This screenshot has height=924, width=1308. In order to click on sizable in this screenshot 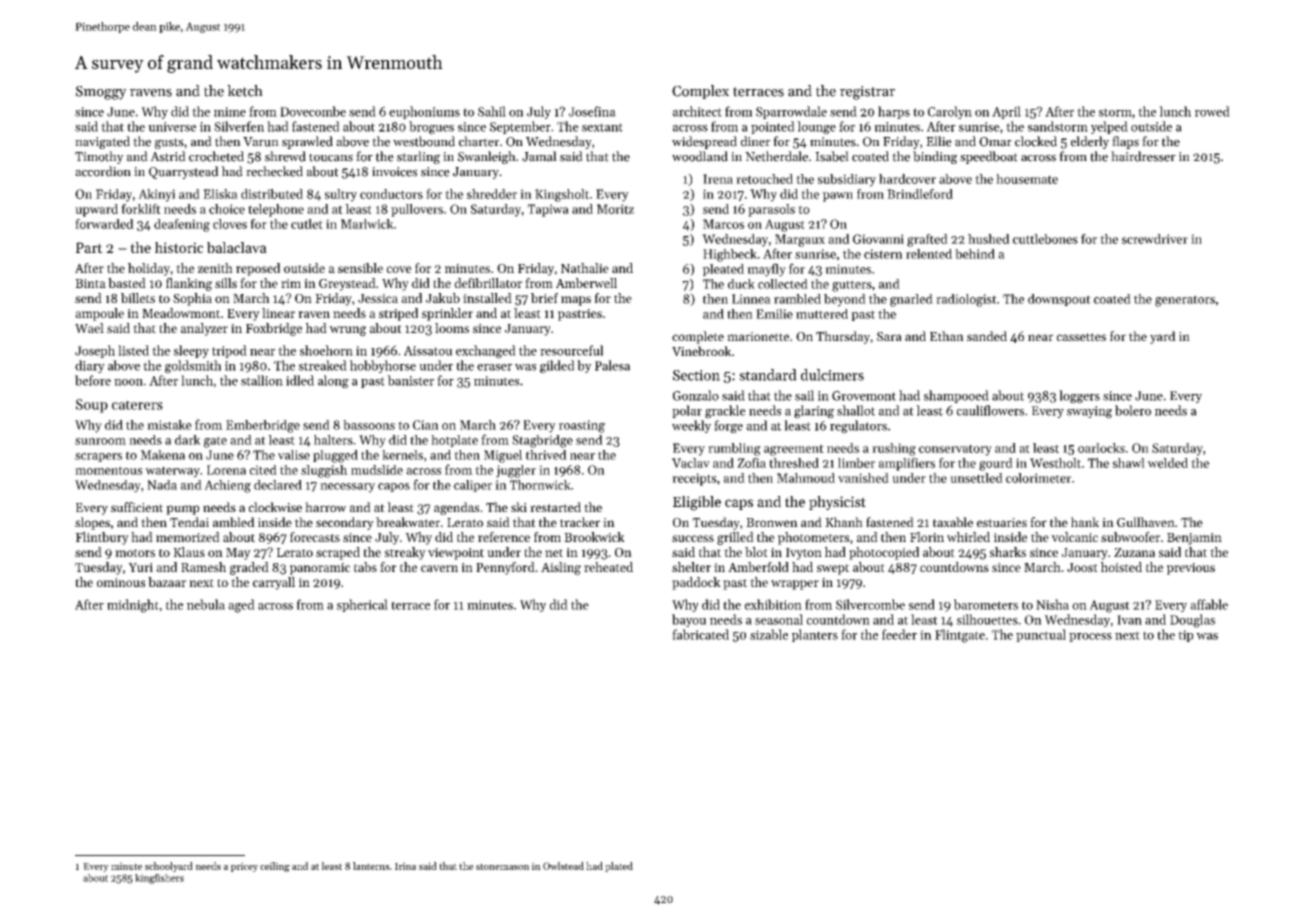, I will do `click(769, 634)`.
